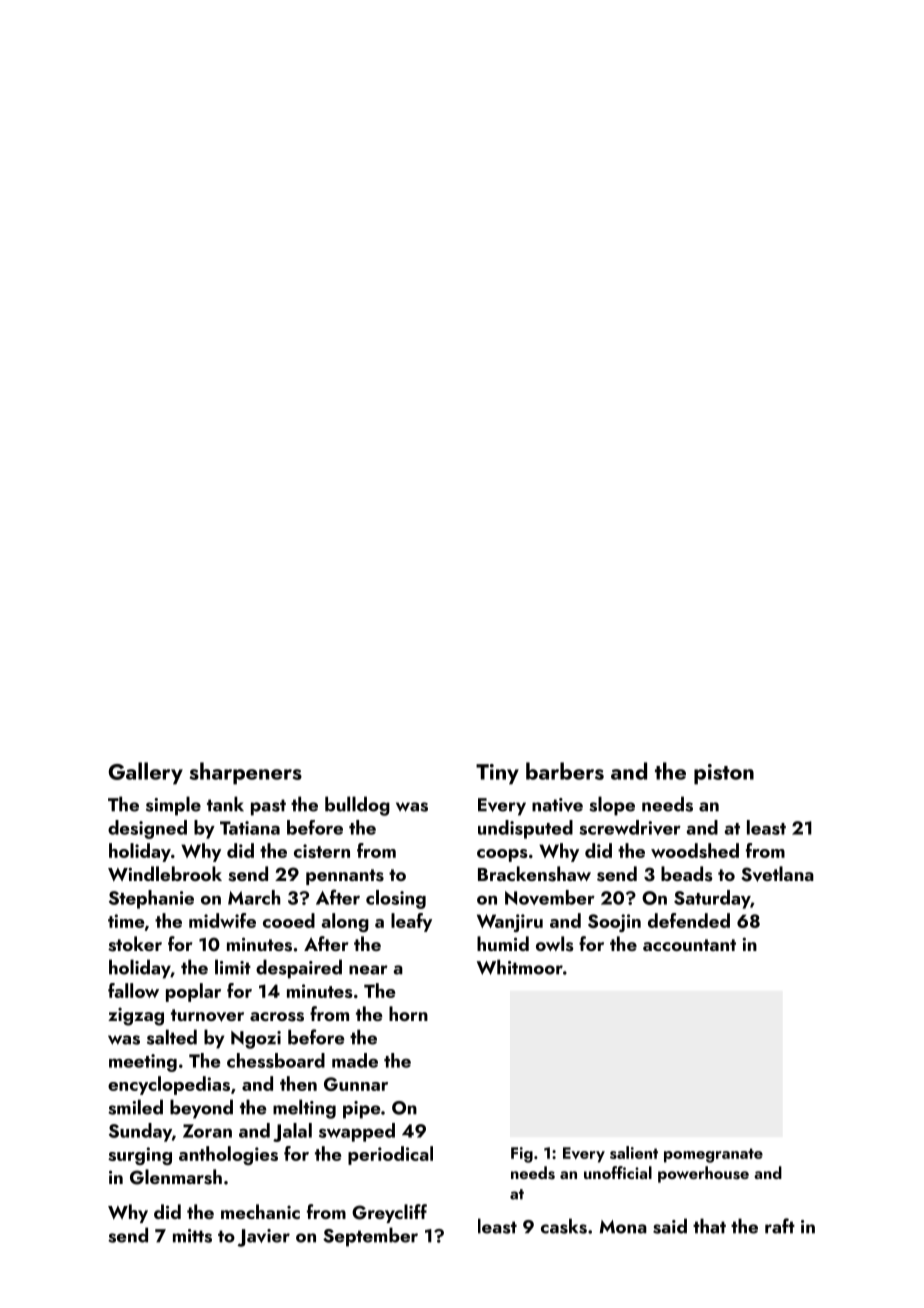  I want to click on mechanic, so click(260, 1211).
